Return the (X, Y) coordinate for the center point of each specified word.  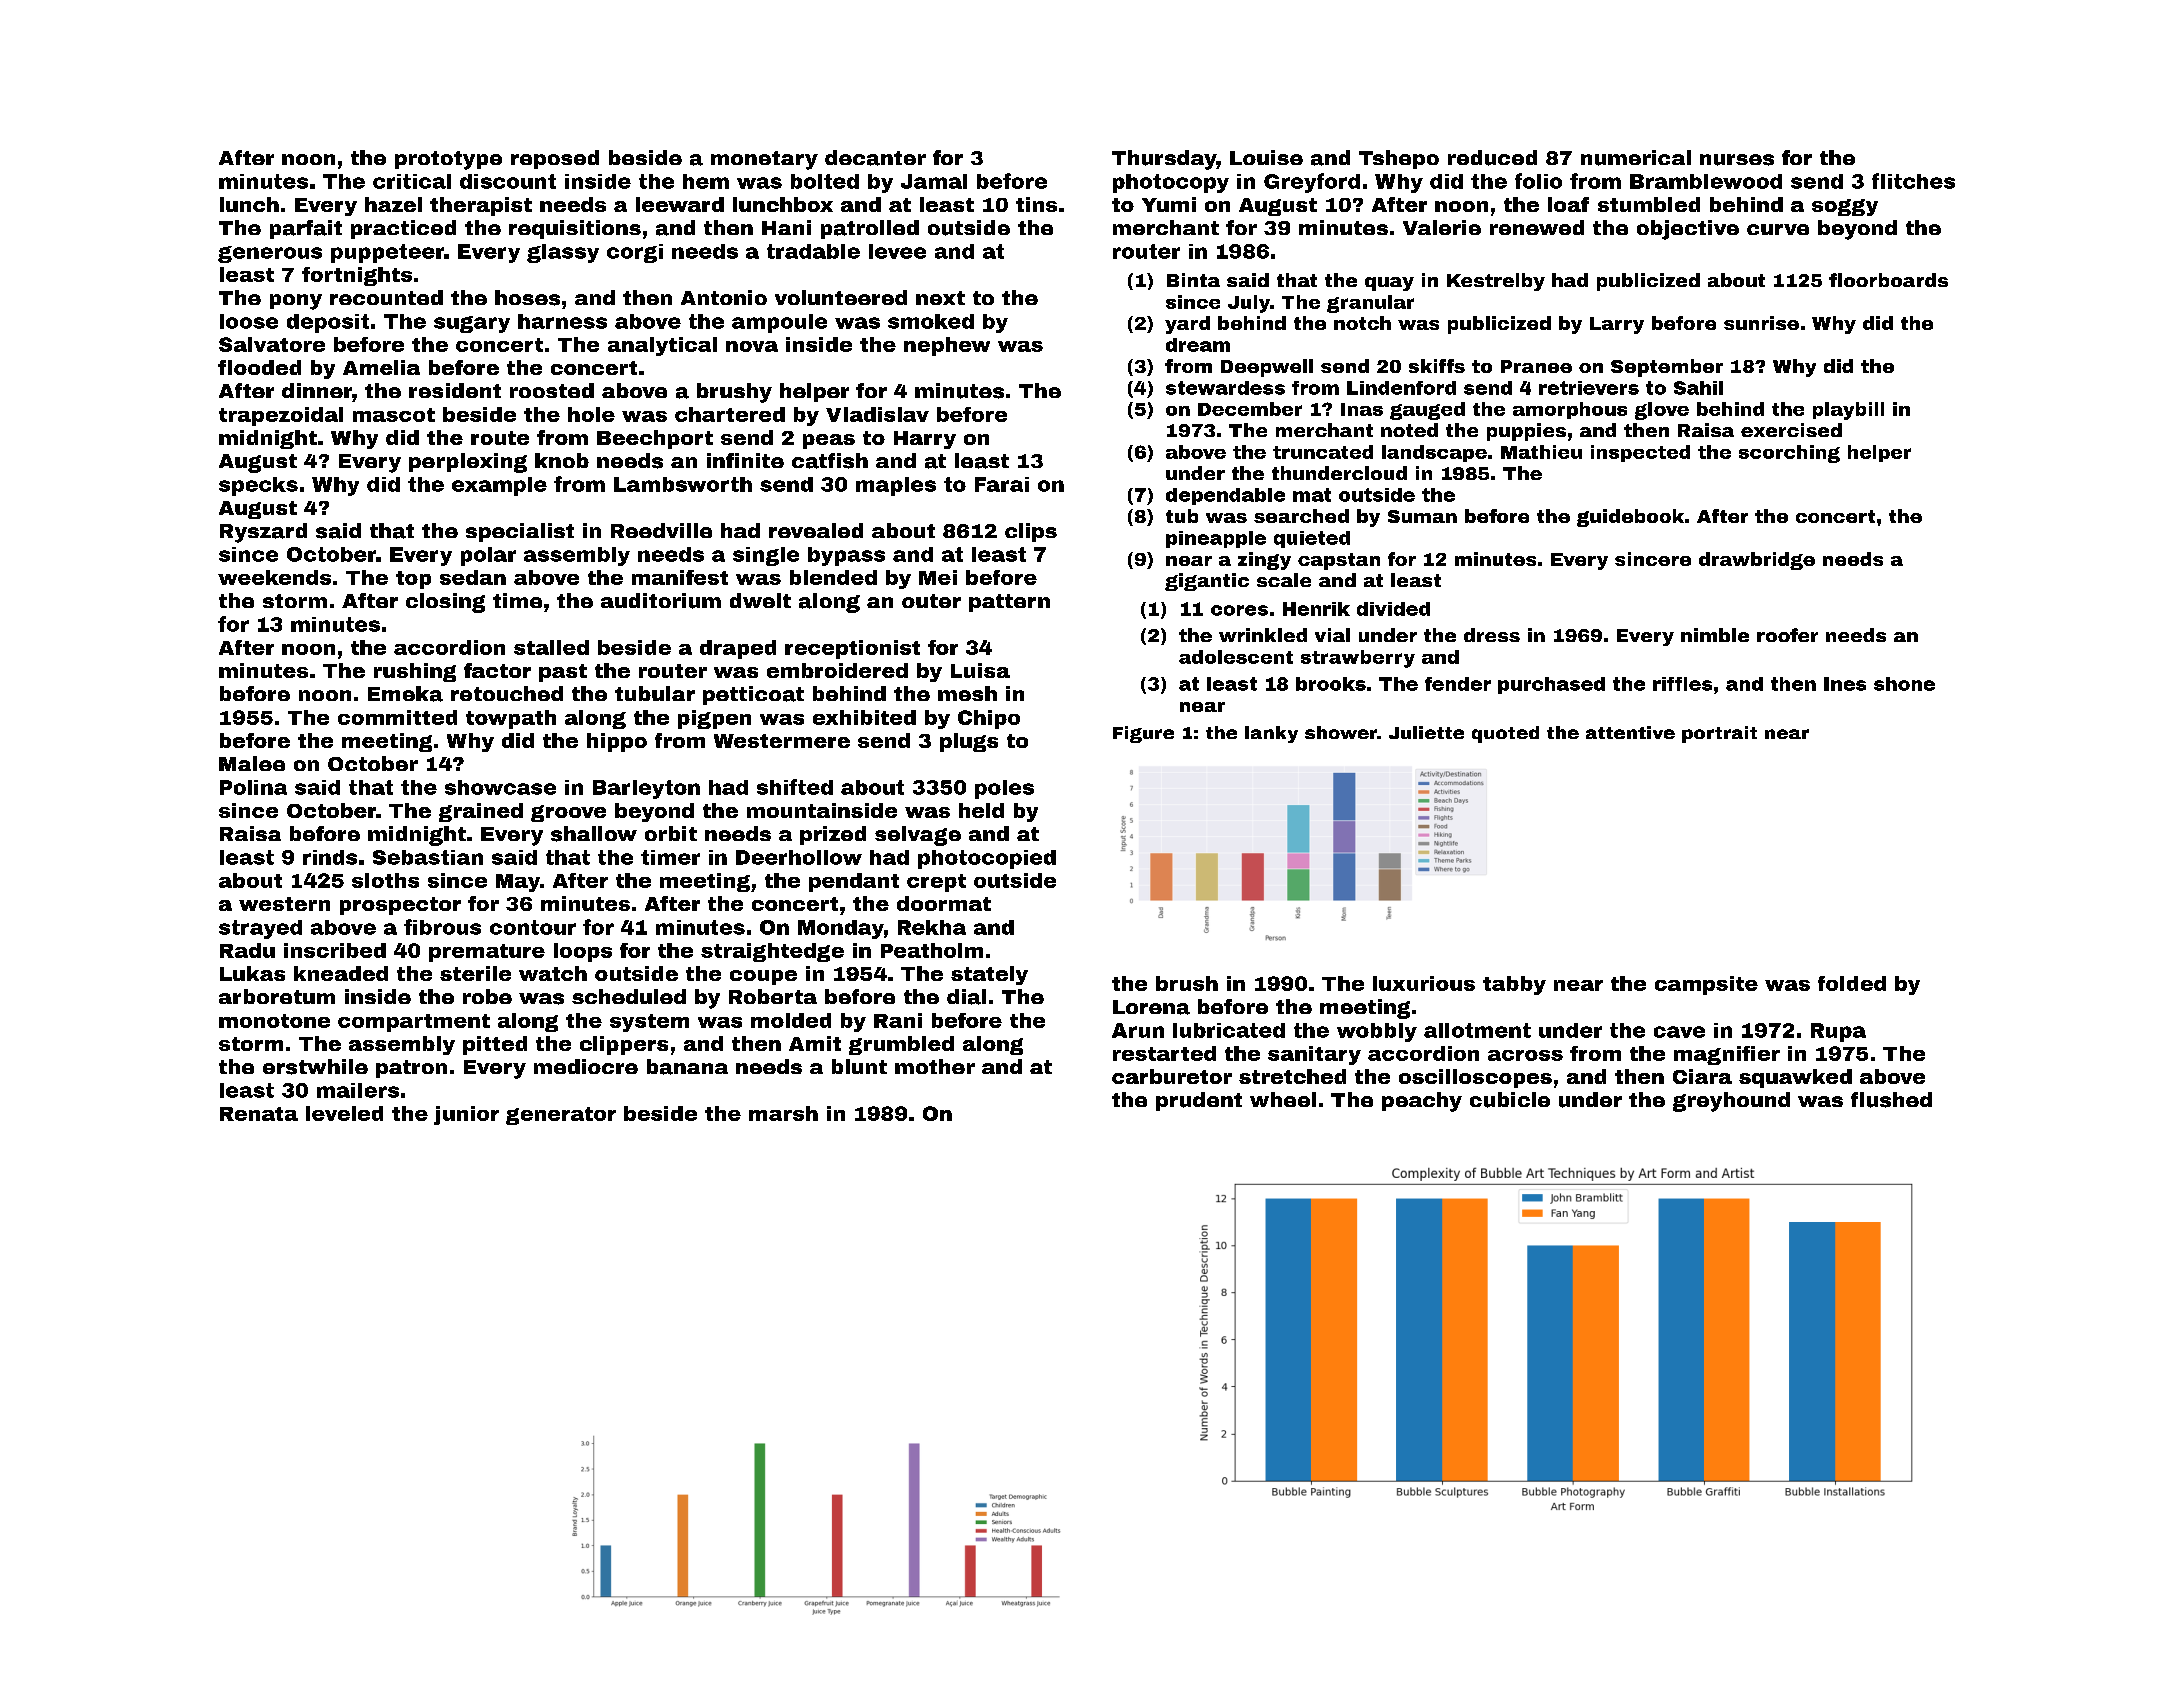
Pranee (1536, 366)
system (649, 1023)
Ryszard (263, 533)
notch (1362, 323)
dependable (1225, 496)
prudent (1199, 1101)
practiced (403, 229)
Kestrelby (1496, 282)
